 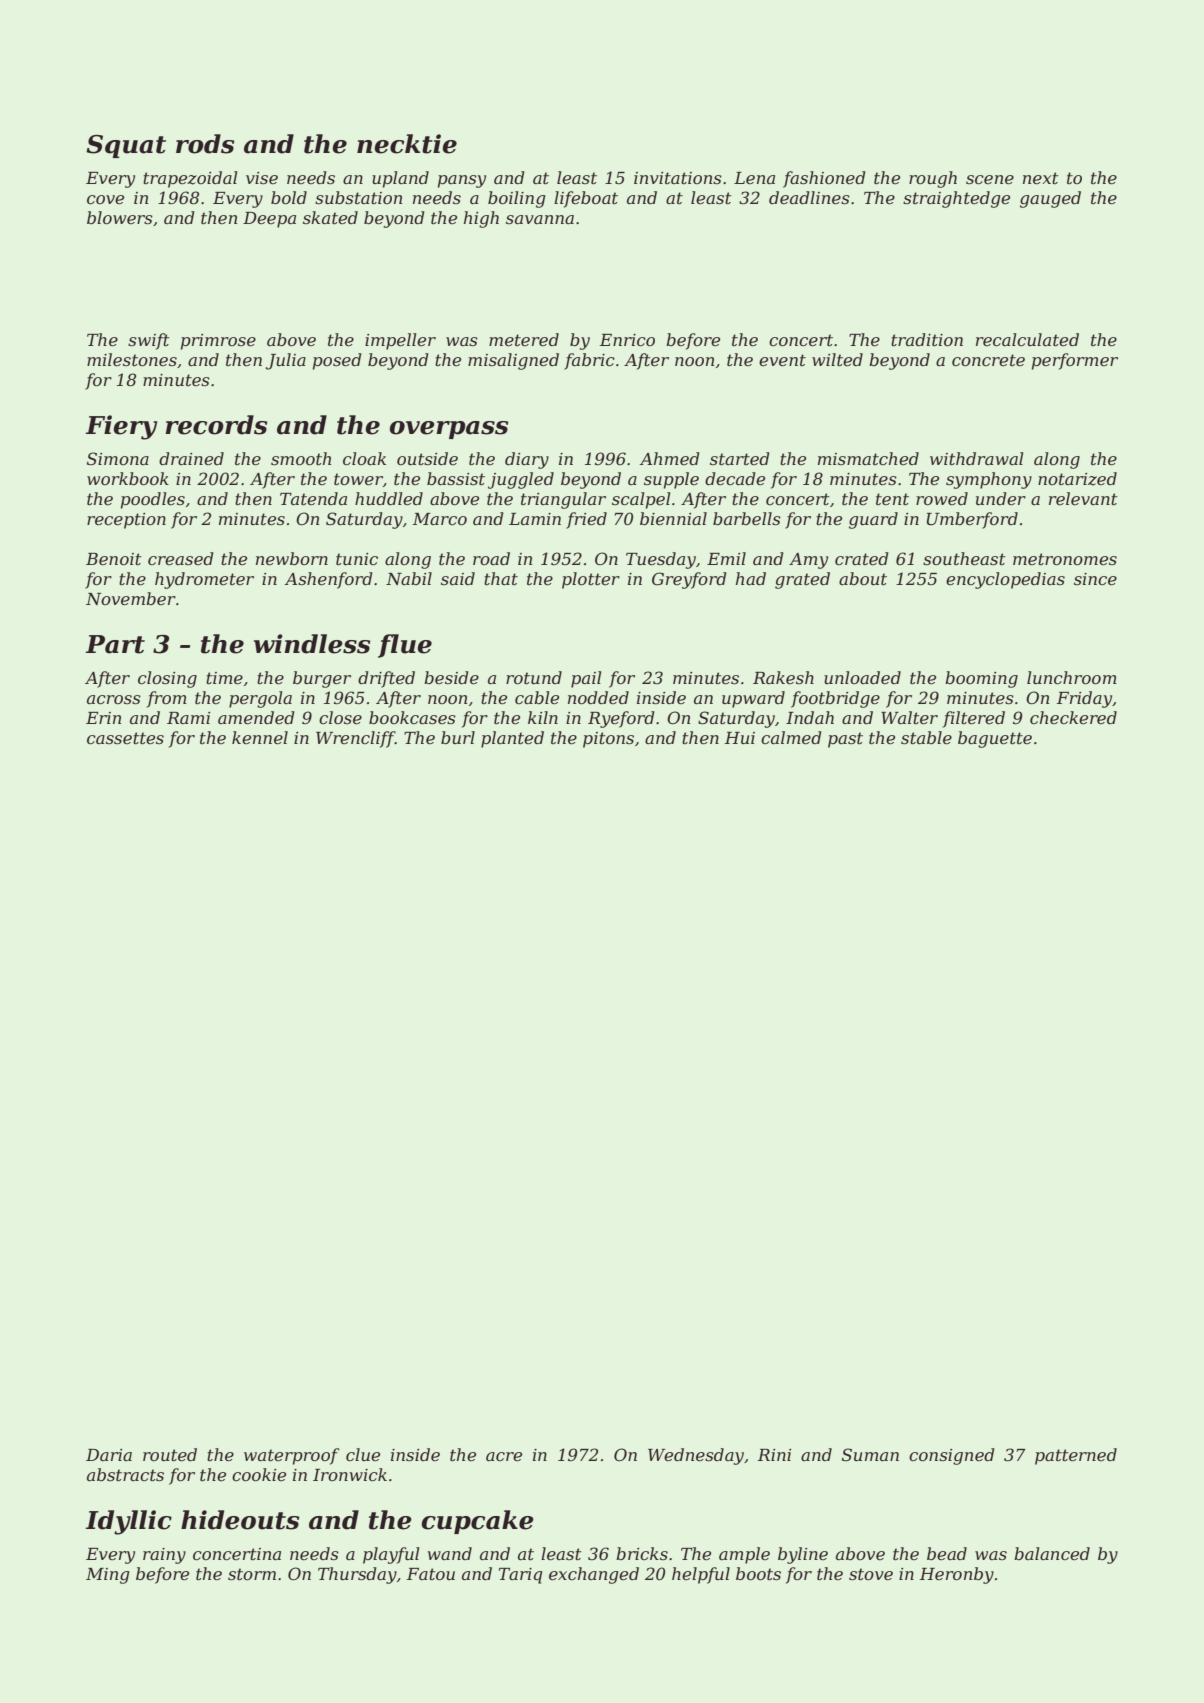 What do you see at coordinates (292, 1456) in the screenshot?
I see `waterproof` at bounding box center [292, 1456].
